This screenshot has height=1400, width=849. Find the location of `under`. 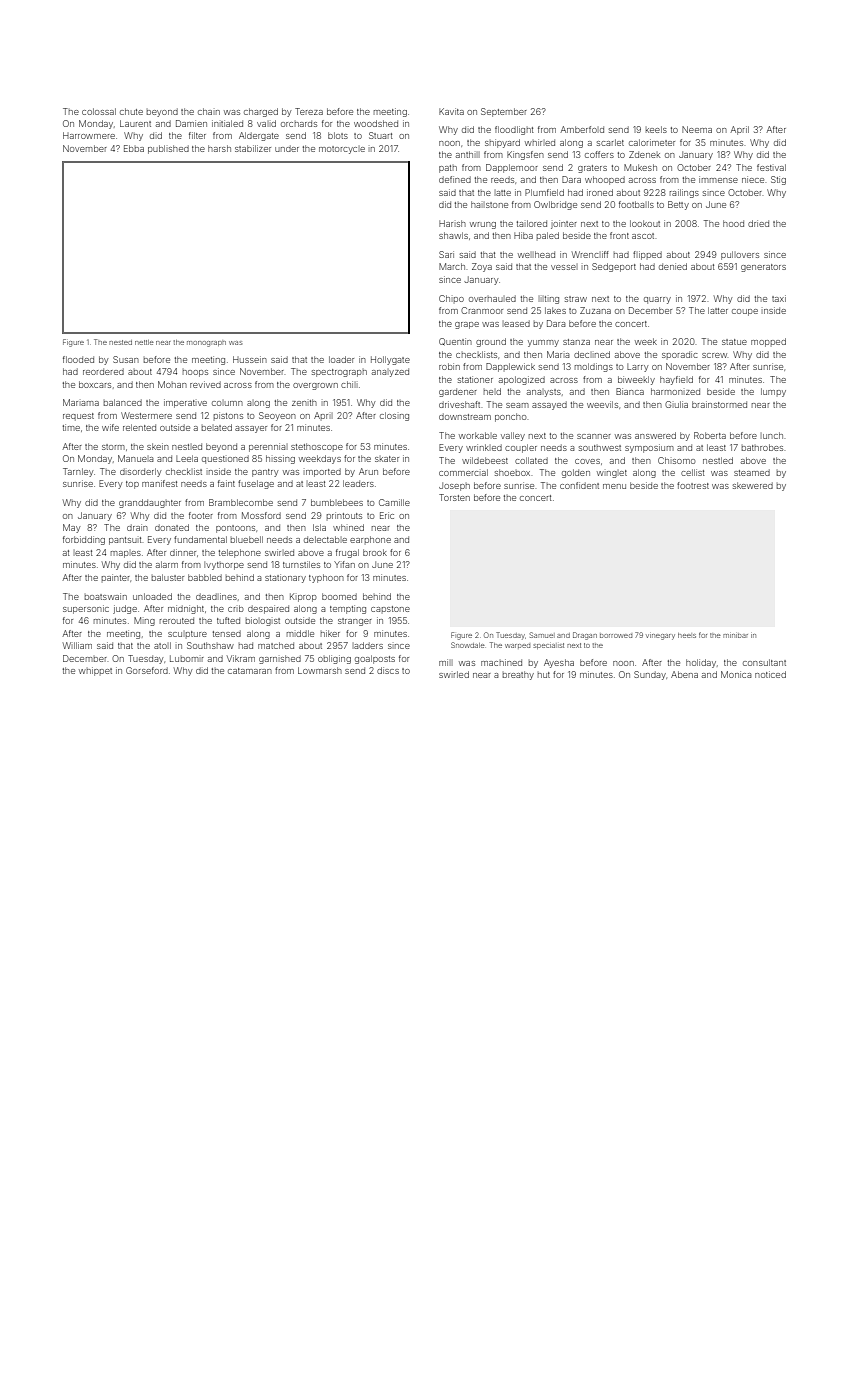

under is located at coordinates (287, 148).
